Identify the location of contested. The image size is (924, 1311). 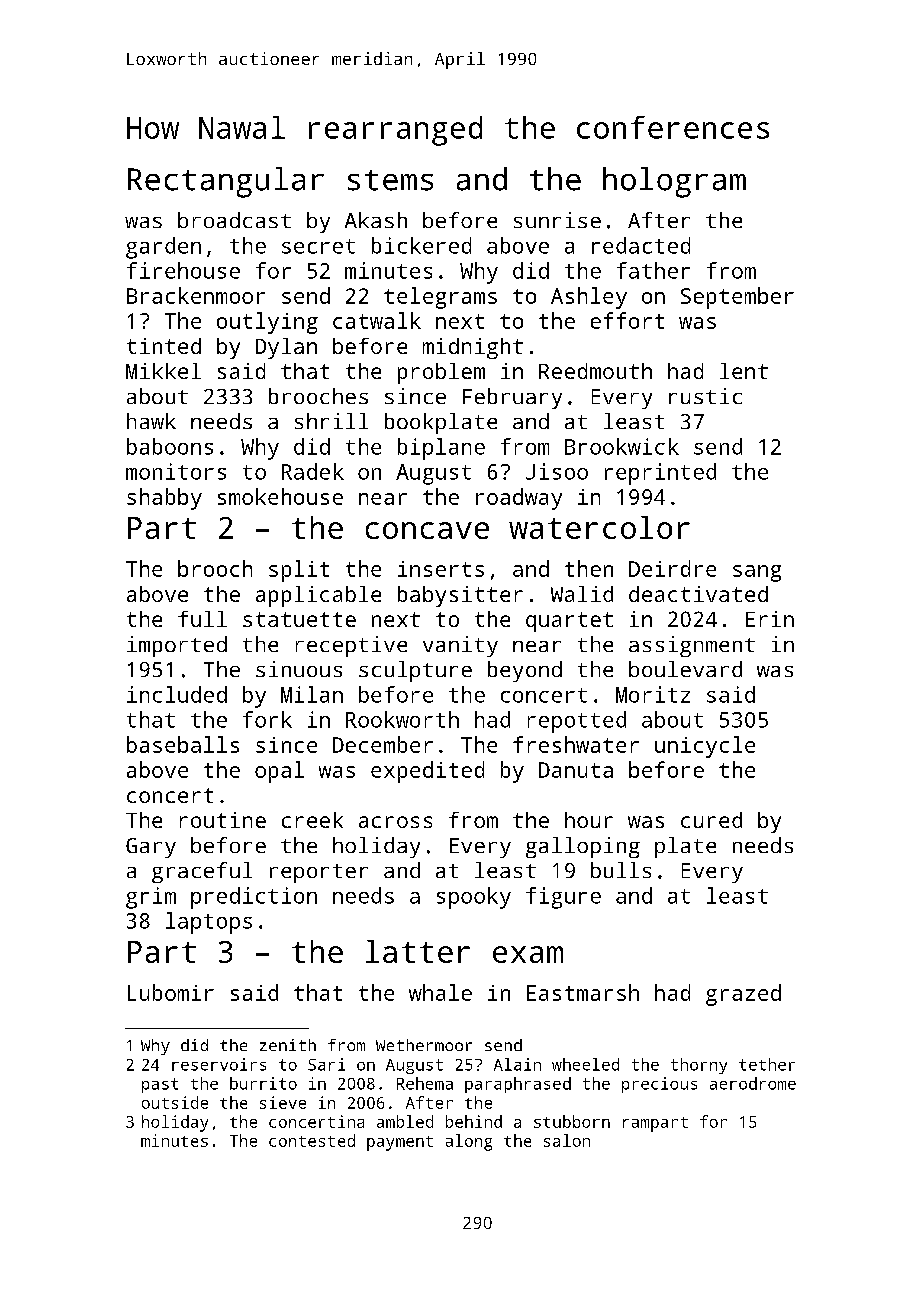
(312, 1140).
